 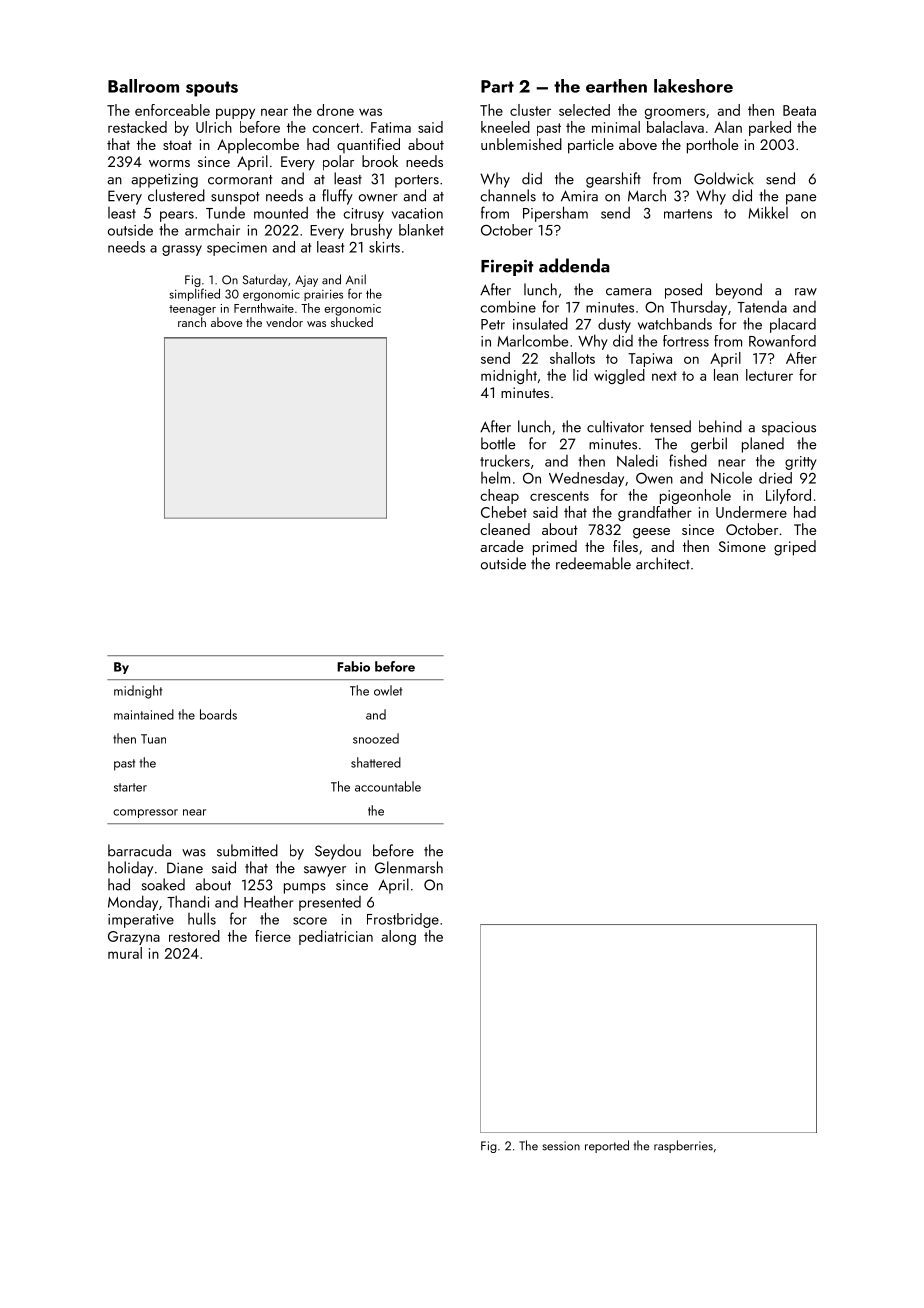 What do you see at coordinates (353, 666) in the document?
I see `Fabio` at bounding box center [353, 666].
